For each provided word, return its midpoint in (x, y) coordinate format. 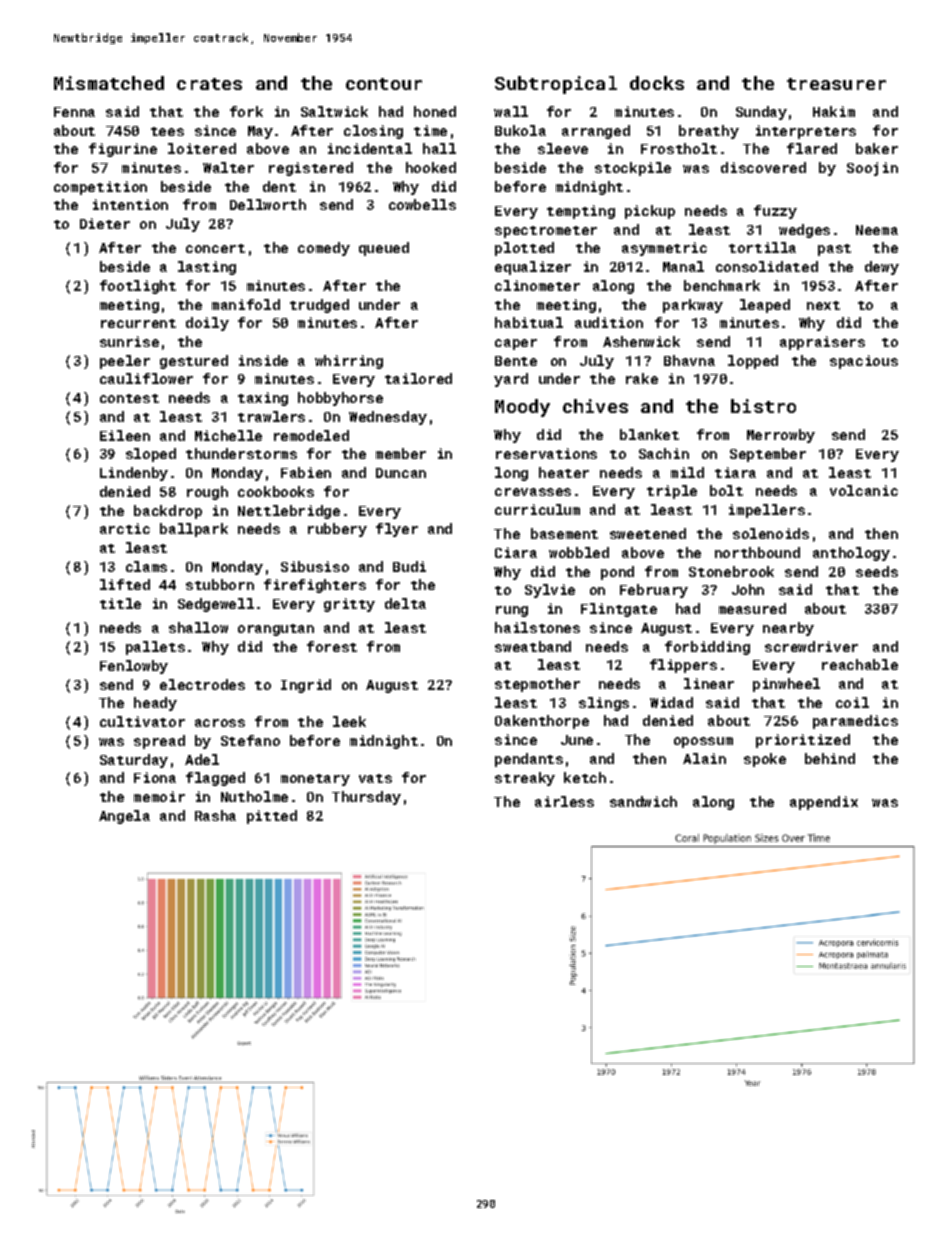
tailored (418, 378)
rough (207, 493)
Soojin (872, 169)
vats (375, 778)
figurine (123, 150)
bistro (763, 406)
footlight (138, 287)
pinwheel (786, 685)
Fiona (155, 777)
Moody (522, 408)
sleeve (563, 148)
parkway (693, 306)
